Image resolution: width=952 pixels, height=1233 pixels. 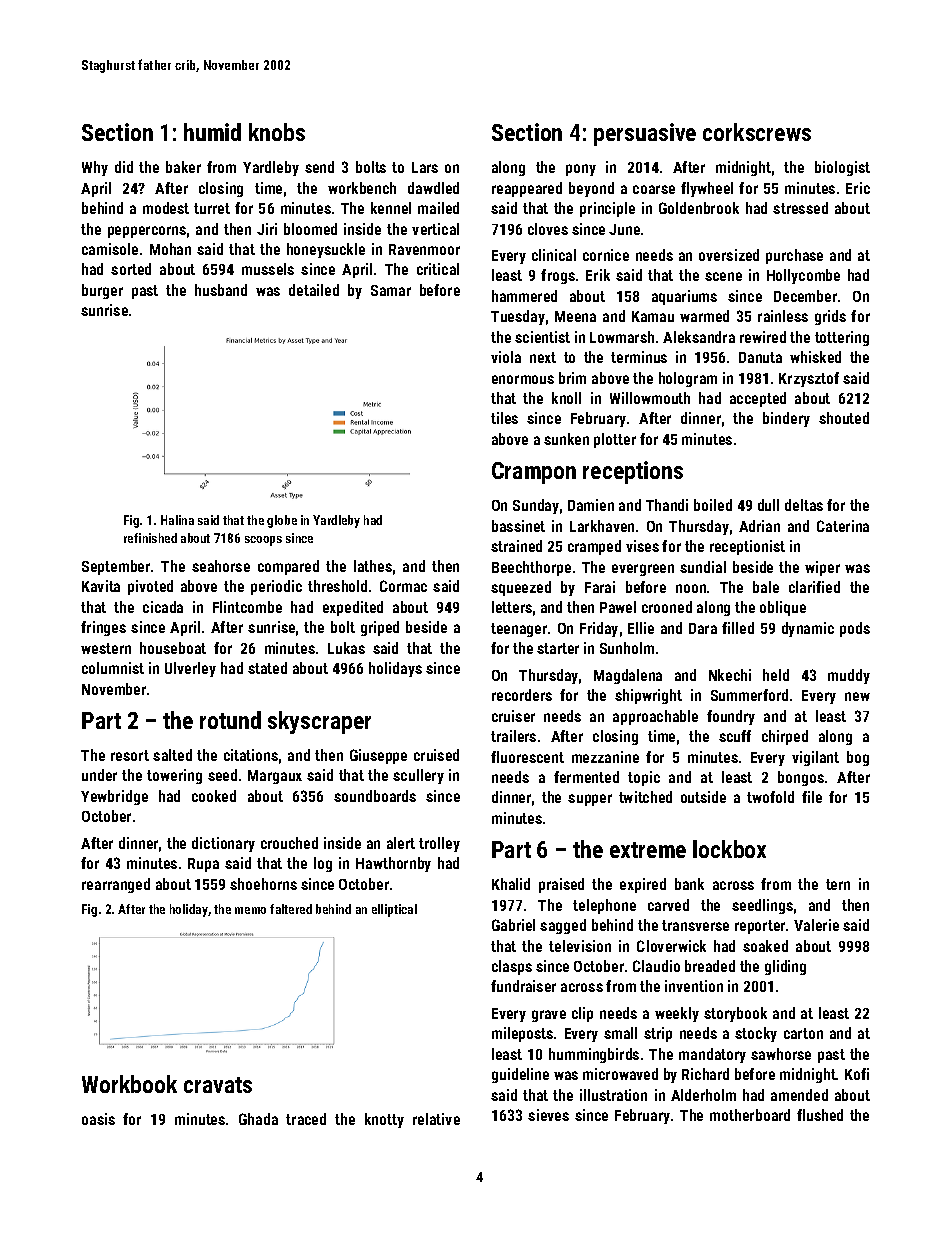 I want to click on refinished, so click(x=150, y=538).
